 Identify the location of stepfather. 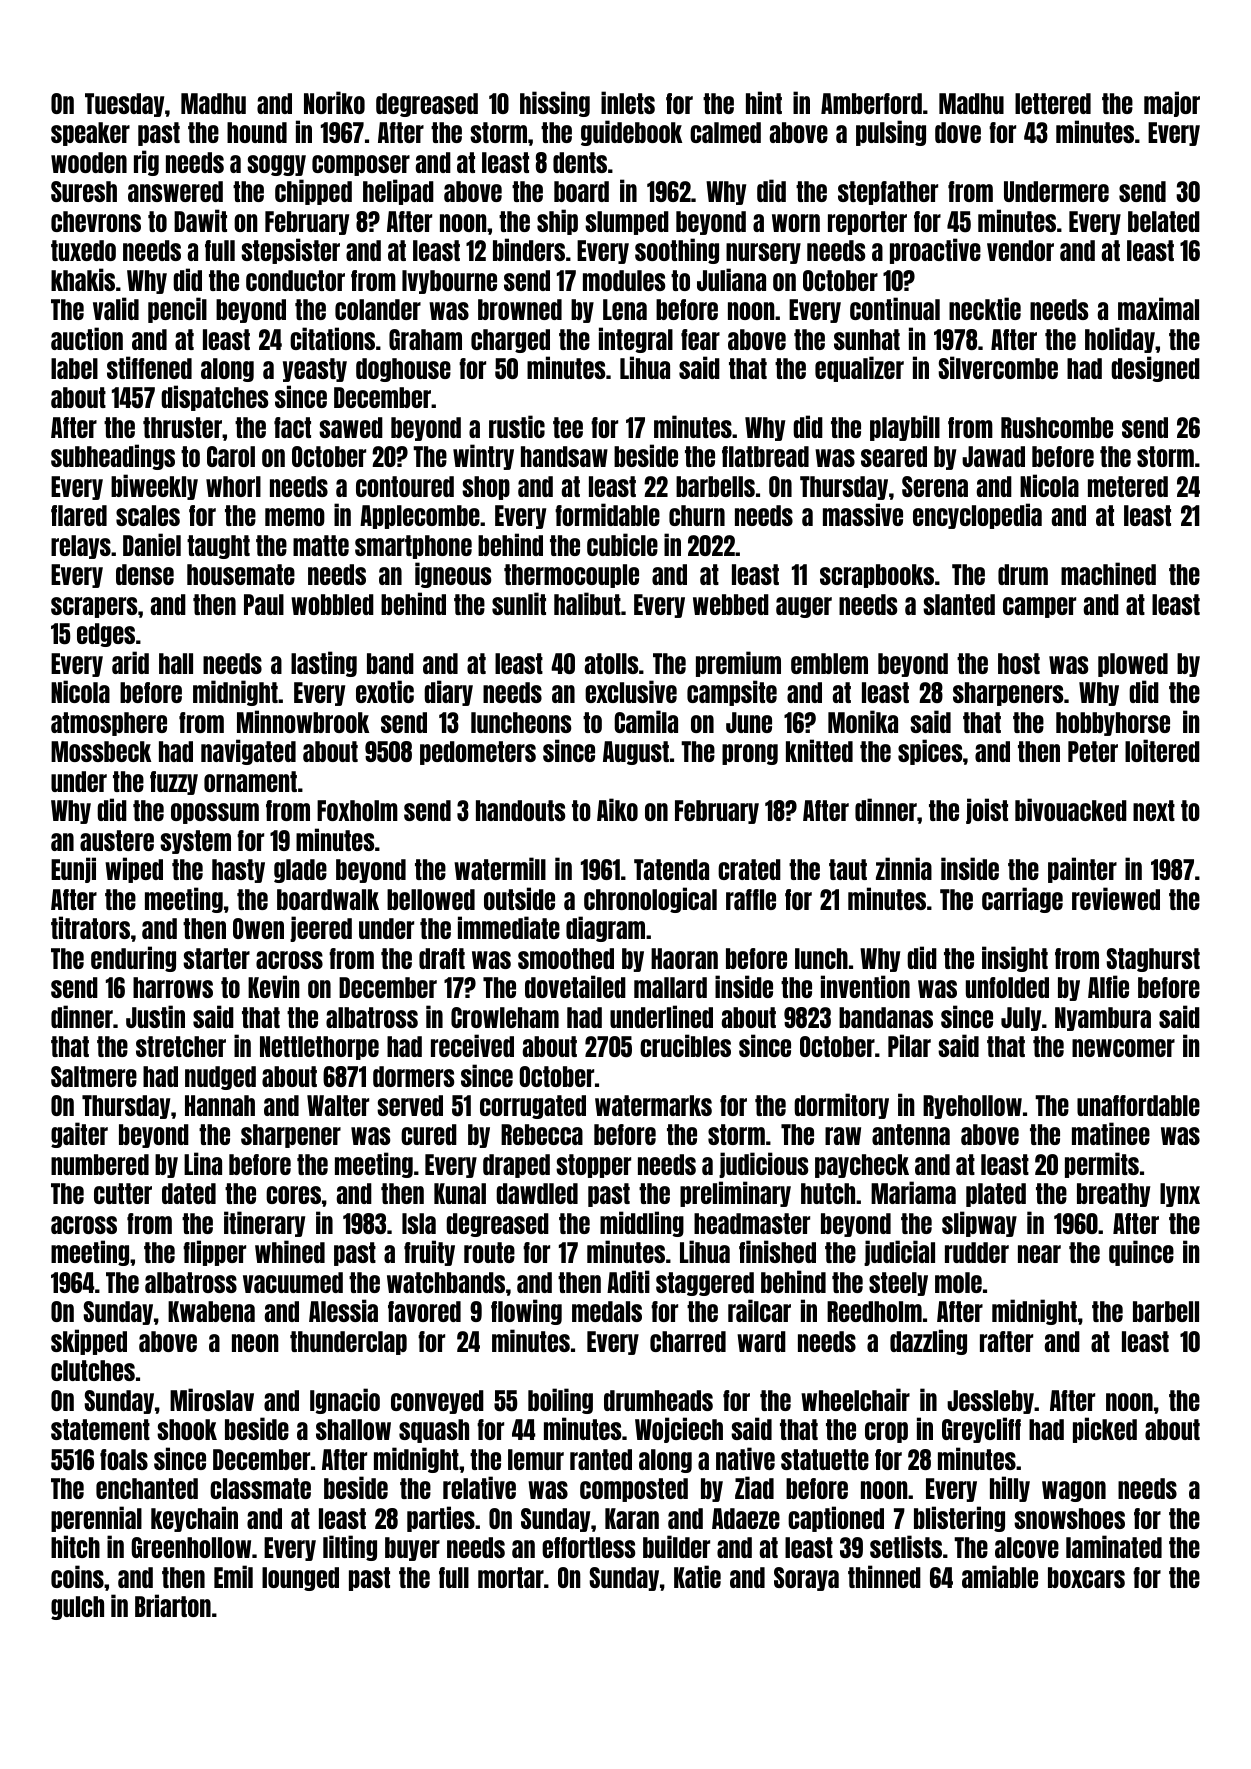
(888, 193).
